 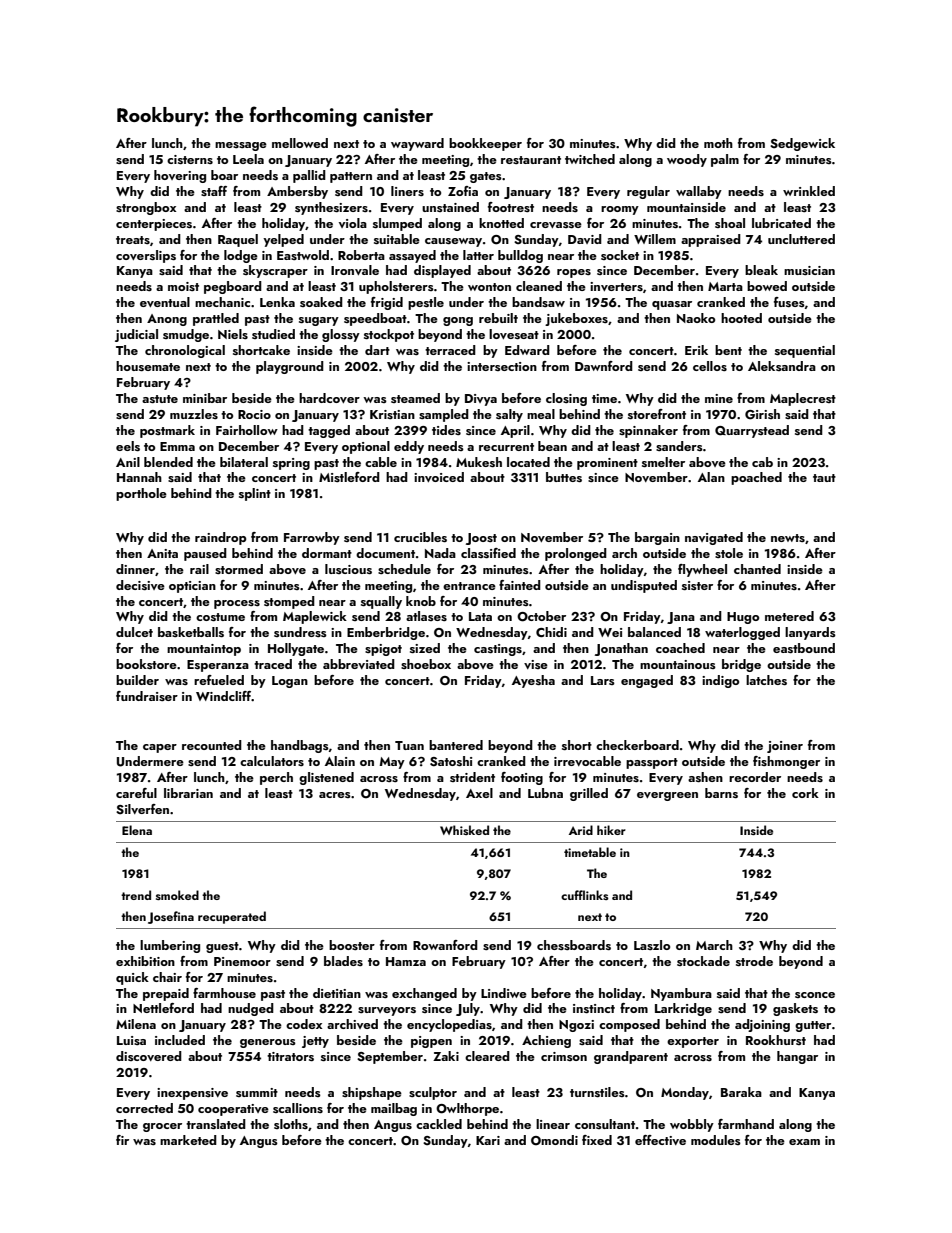 I want to click on wrinkled, so click(x=809, y=191).
